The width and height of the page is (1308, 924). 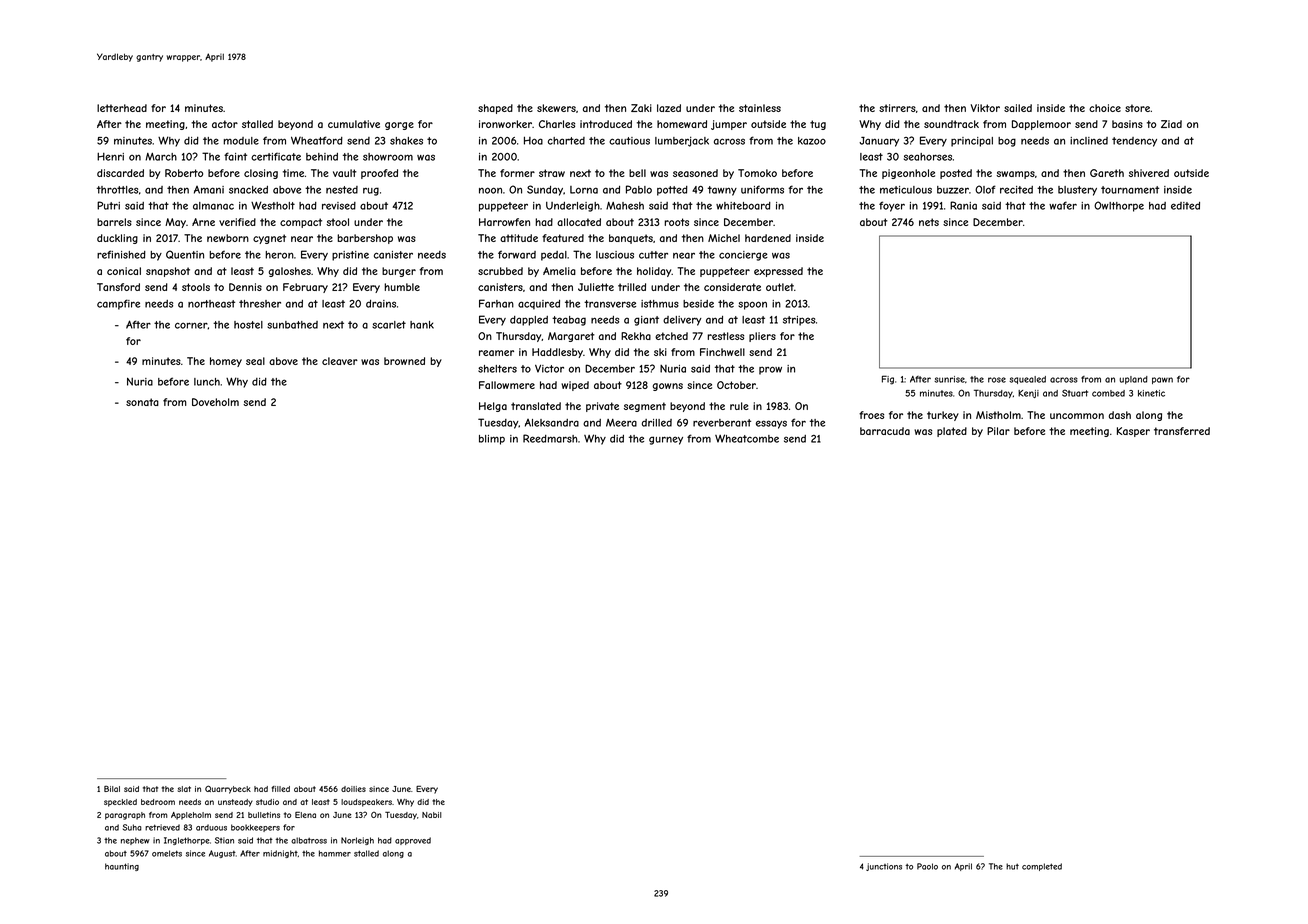 I want to click on doilies, so click(x=353, y=789).
